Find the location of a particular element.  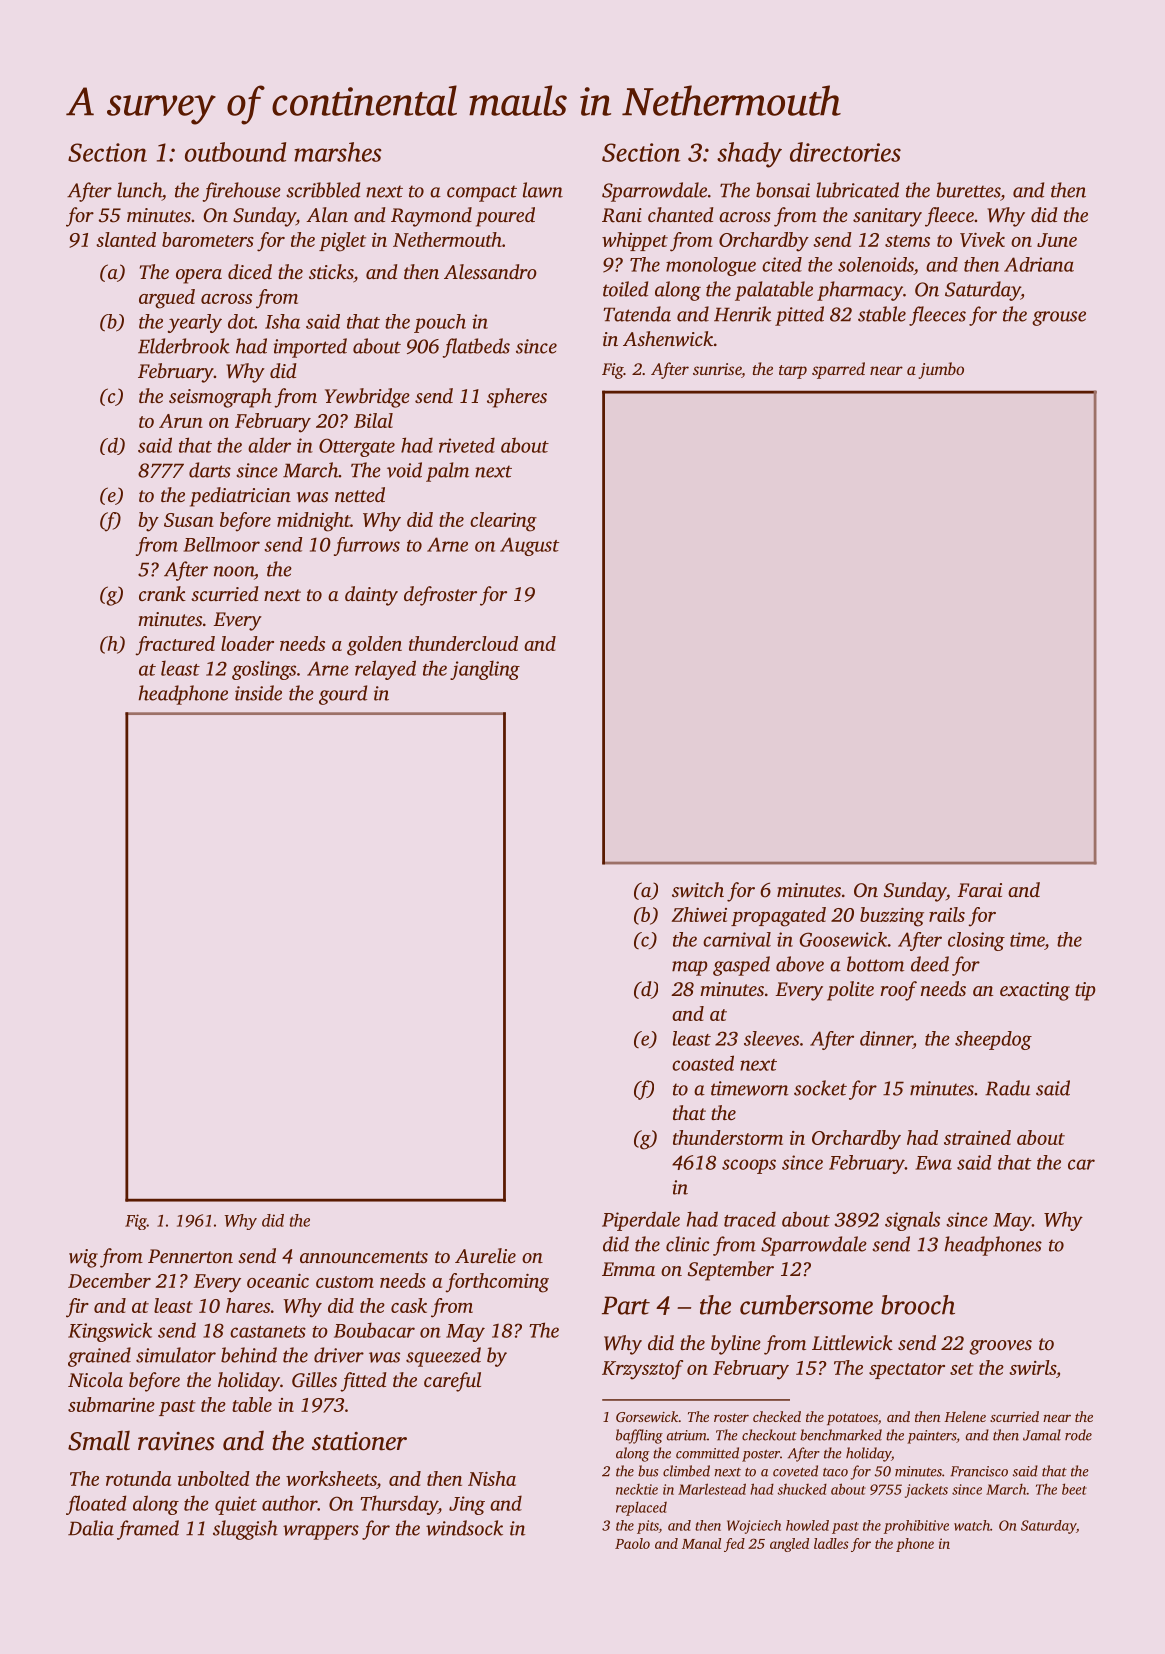

tip is located at coordinates (1085, 991).
